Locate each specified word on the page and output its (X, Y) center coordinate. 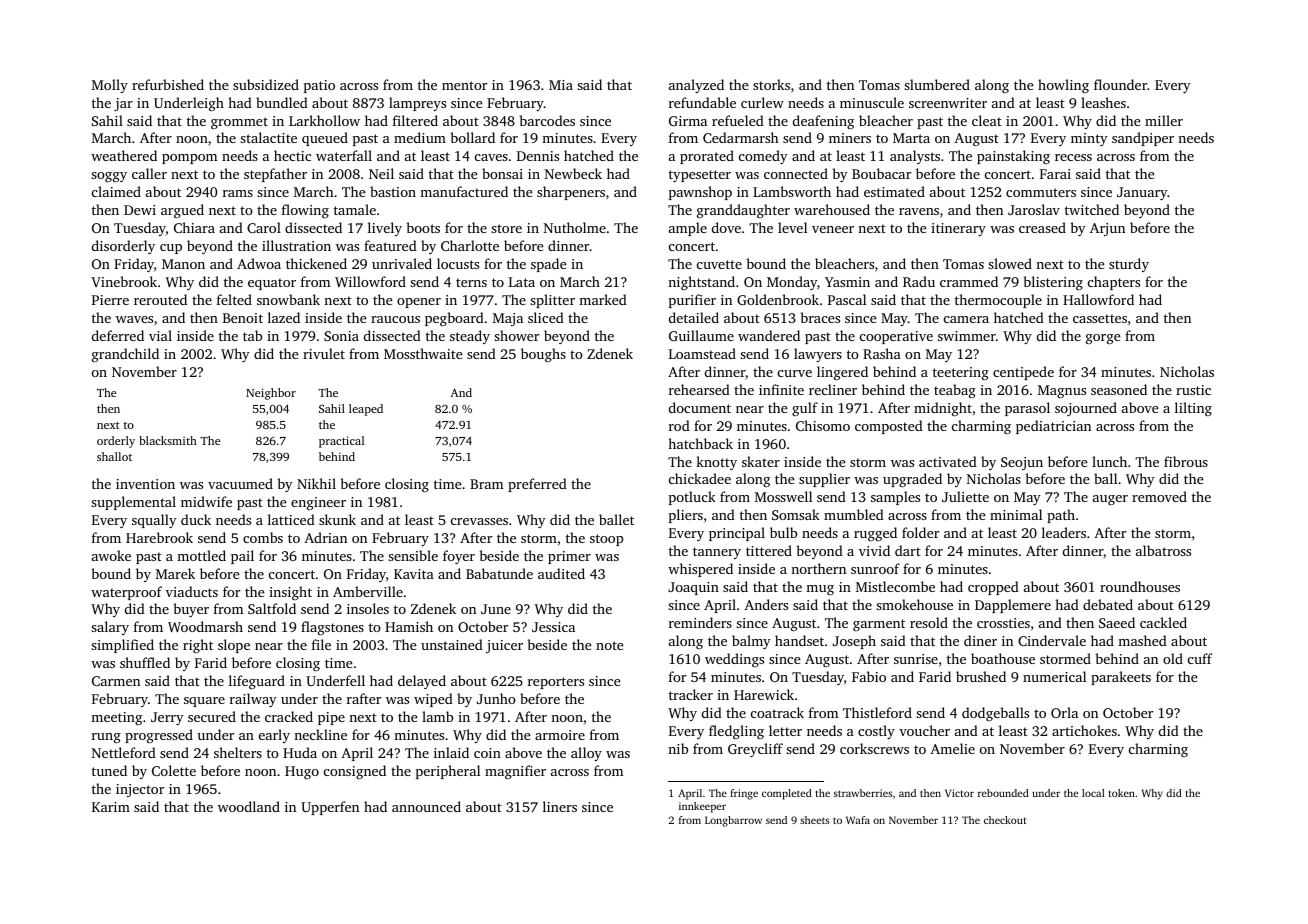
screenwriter (948, 103)
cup (171, 249)
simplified (122, 646)
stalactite (268, 137)
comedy (763, 157)
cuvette (719, 264)
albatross (1163, 550)
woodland (249, 806)
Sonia (341, 336)
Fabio (869, 676)
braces (820, 317)
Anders (766, 604)
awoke (111, 555)
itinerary (958, 229)
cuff (1200, 658)
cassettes (1100, 318)
